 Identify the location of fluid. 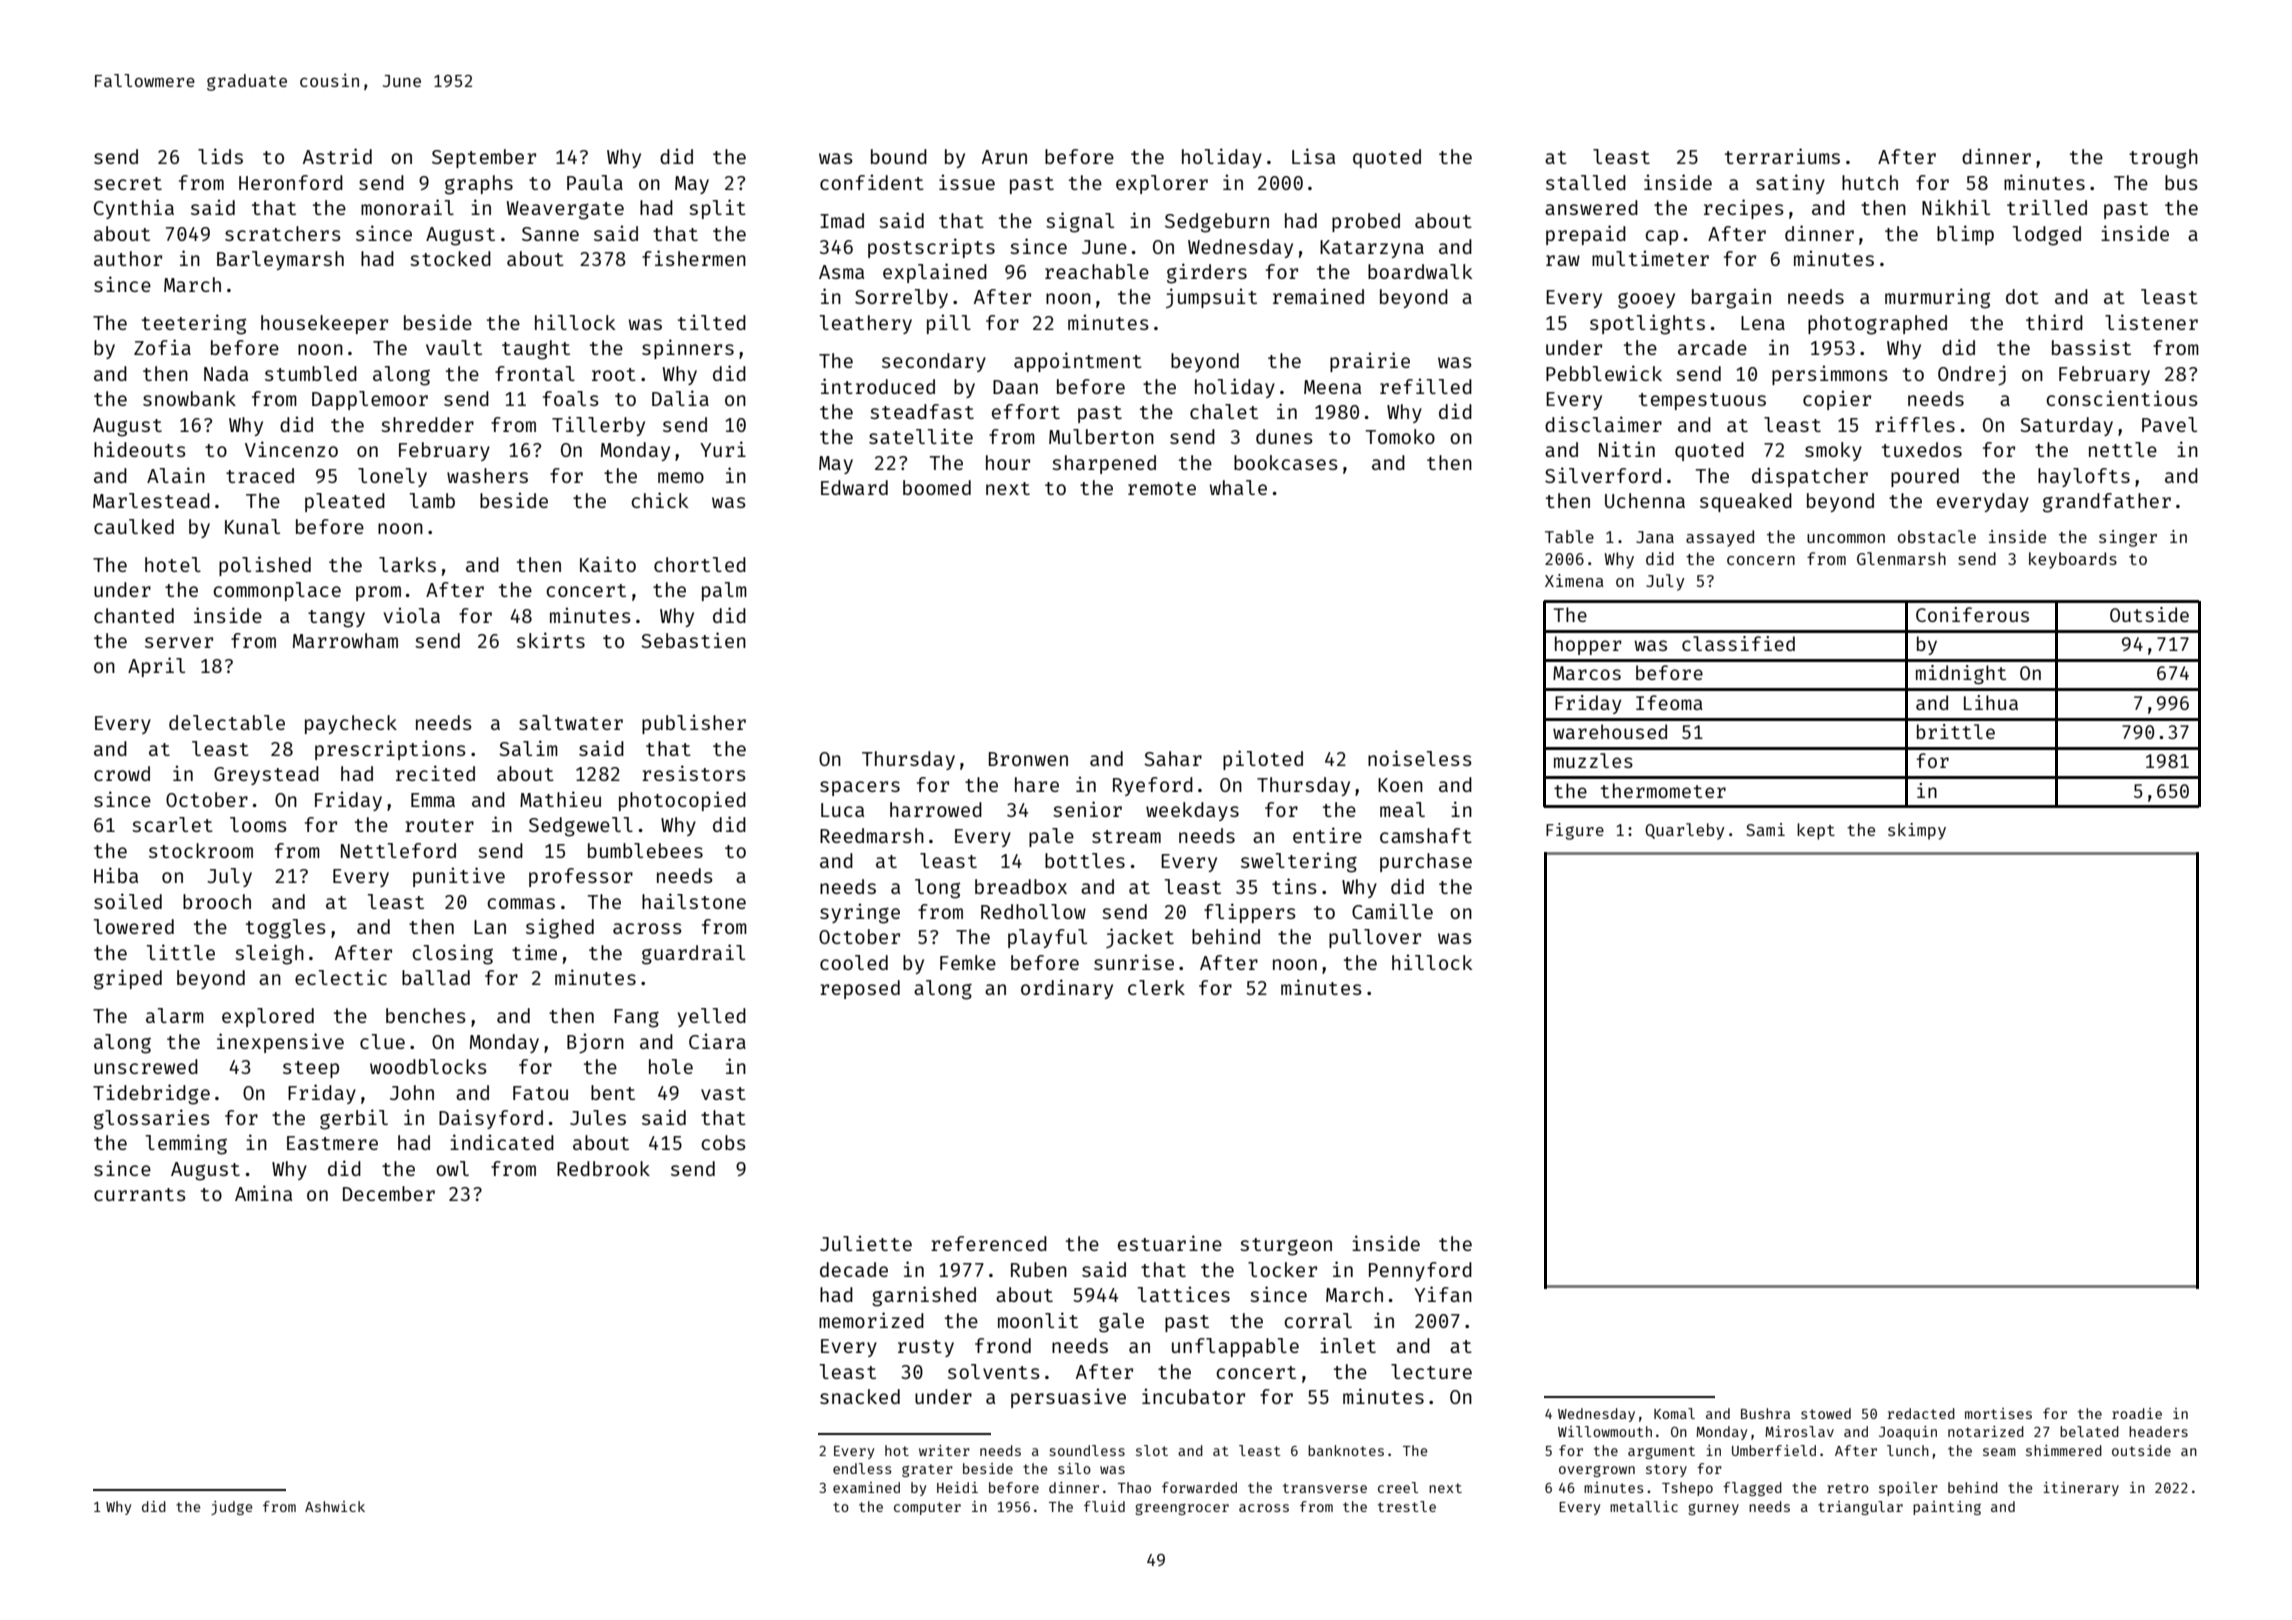
(1104, 1506).
